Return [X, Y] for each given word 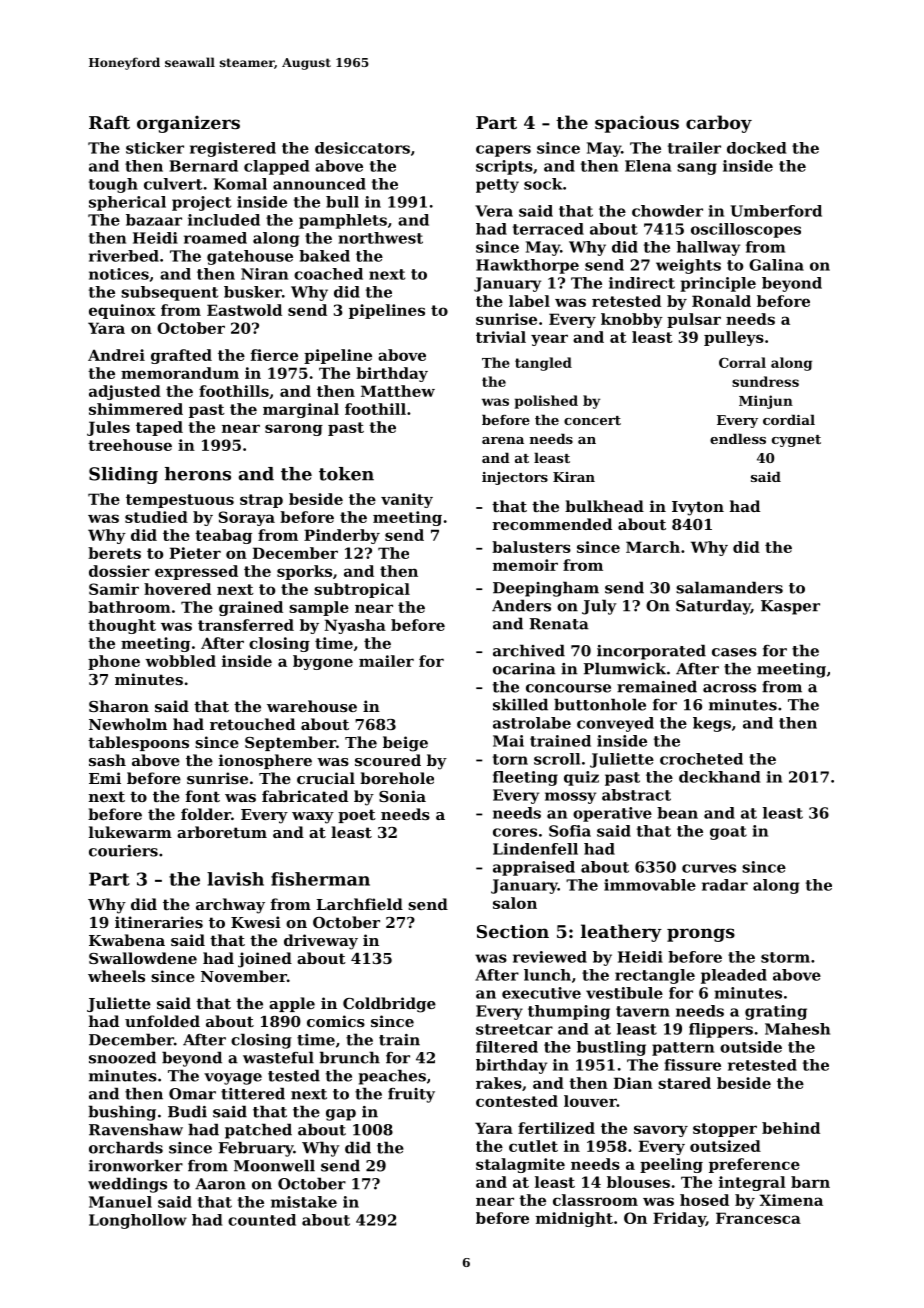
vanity [407, 500]
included [224, 220]
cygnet [796, 441]
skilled [520, 704]
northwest [380, 238]
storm [785, 957]
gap [341, 1115]
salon [515, 903]
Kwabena [127, 940]
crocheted [701, 759]
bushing [122, 1113]
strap [261, 501]
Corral [742, 362]
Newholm [128, 724]
